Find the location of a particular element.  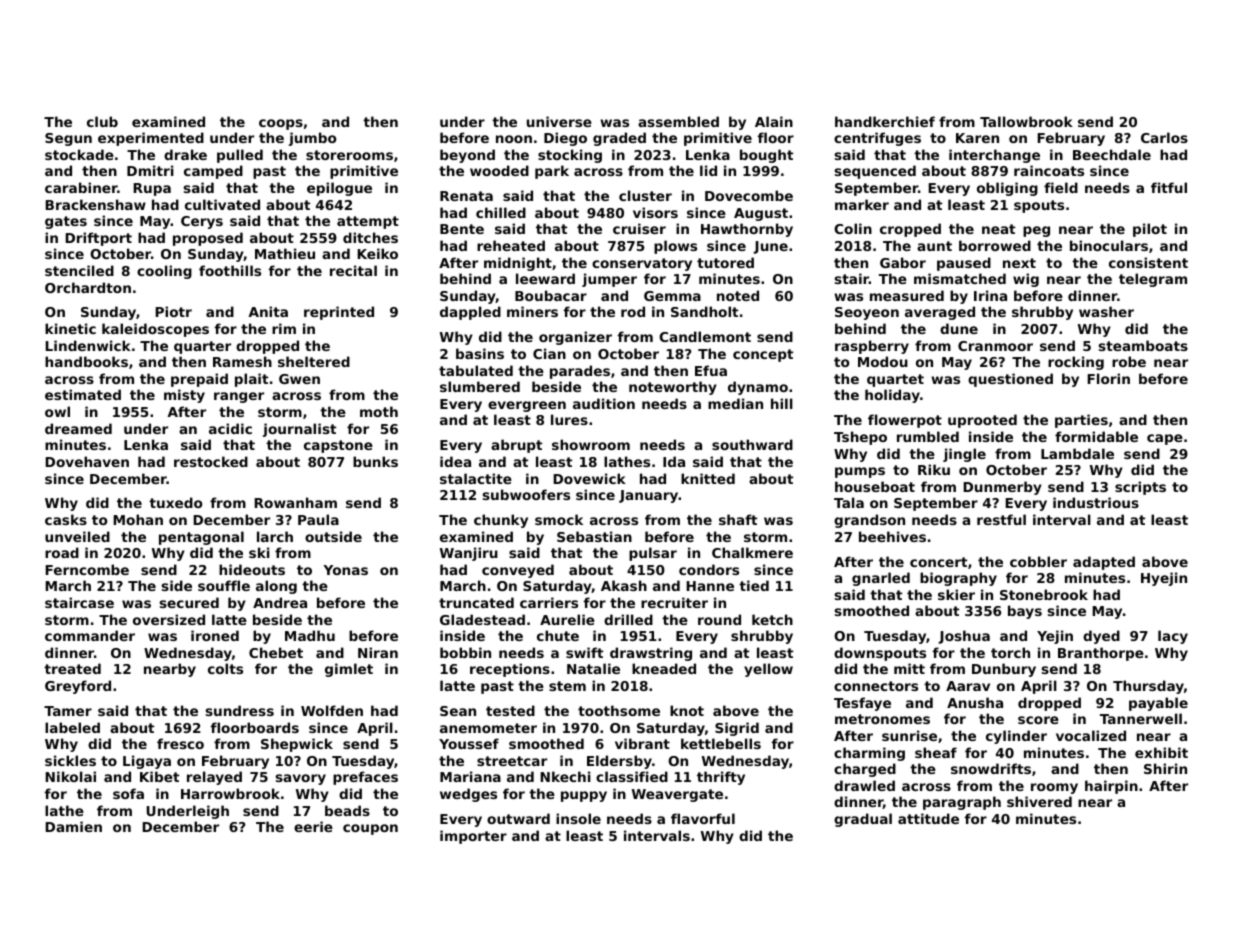

hairpin is located at coordinates (1111, 787).
